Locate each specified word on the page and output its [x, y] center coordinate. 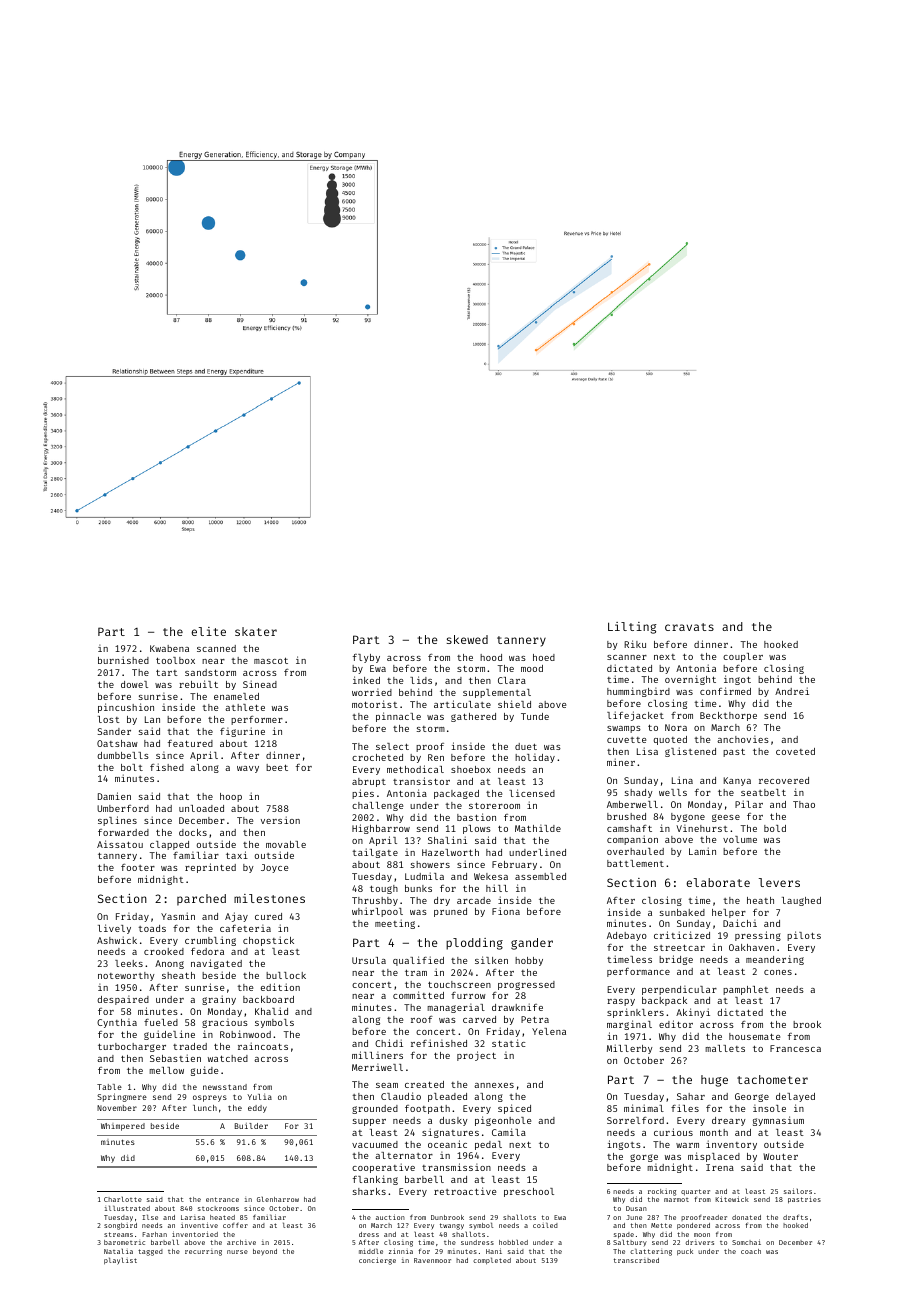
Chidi [389, 1043]
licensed [532, 793]
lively [114, 929]
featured [190, 743]
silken [491, 960]
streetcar [679, 948]
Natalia [118, 1251]
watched [228, 1058]
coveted [795, 751]
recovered [784, 780]
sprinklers [635, 1013]
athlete [245, 707]
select [392, 746]
